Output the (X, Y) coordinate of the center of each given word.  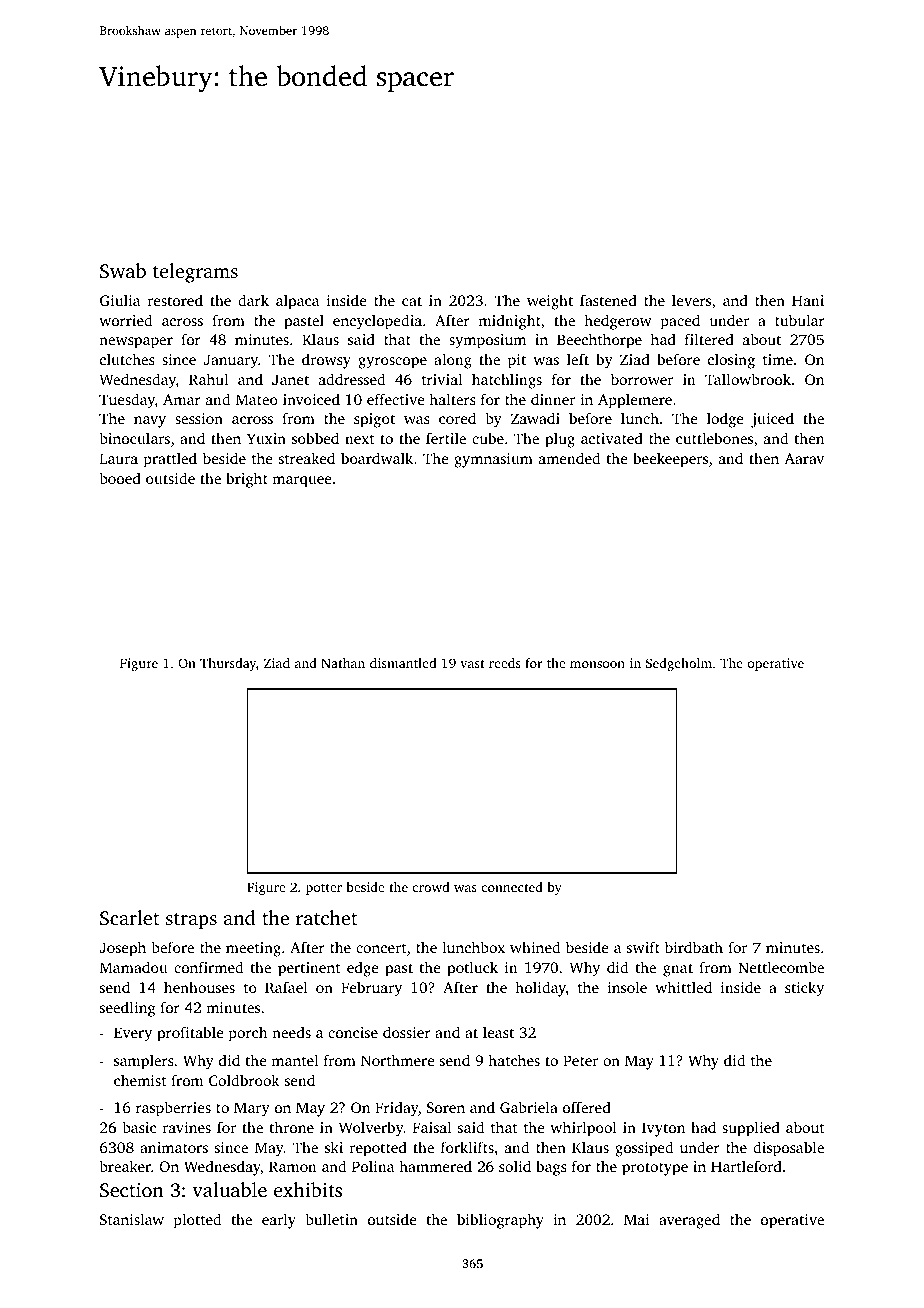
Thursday (228, 664)
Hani (808, 300)
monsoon (597, 664)
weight (550, 302)
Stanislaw (132, 1219)
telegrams (195, 273)
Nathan (343, 663)
